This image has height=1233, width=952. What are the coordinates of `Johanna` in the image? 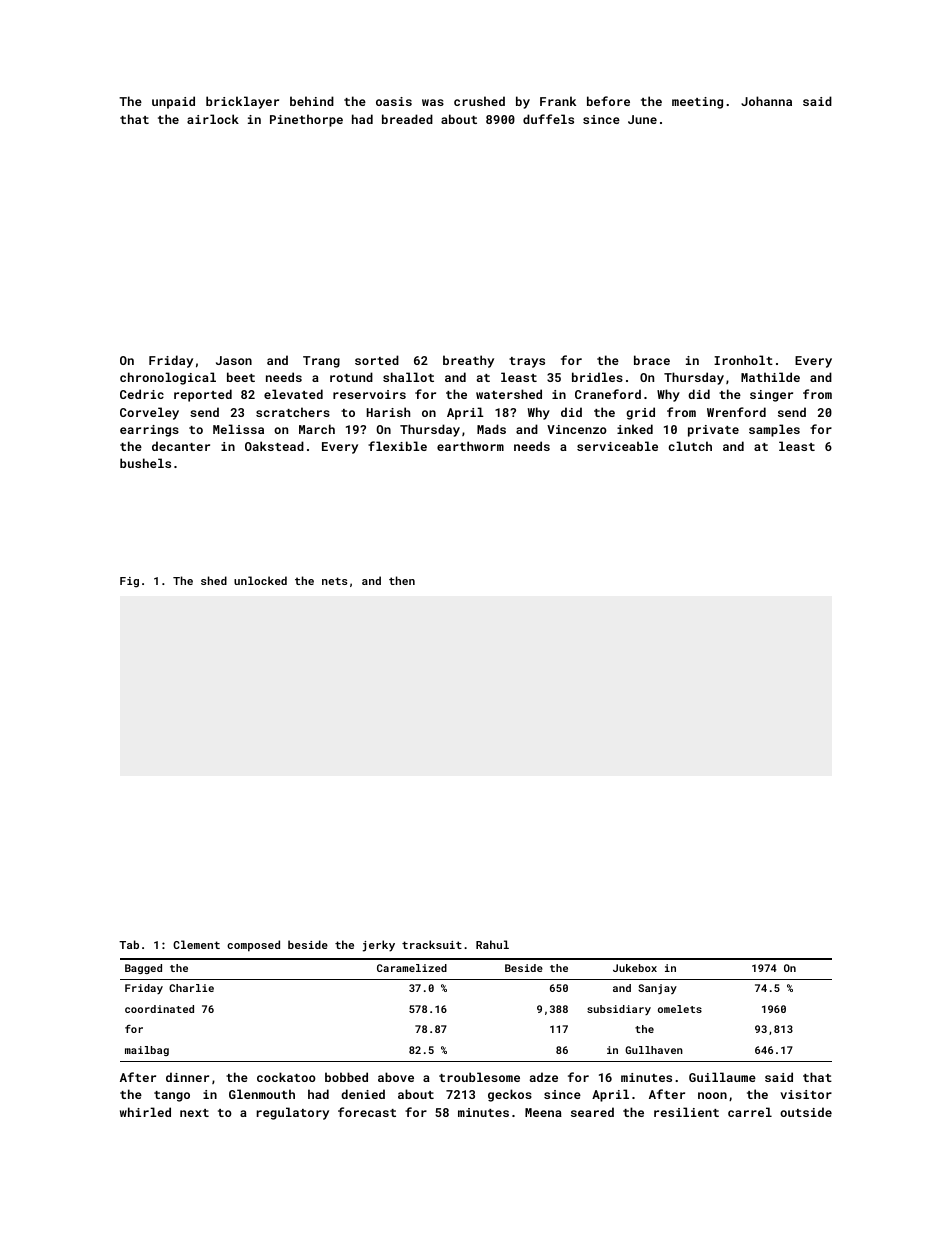 It's located at (766, 101).
